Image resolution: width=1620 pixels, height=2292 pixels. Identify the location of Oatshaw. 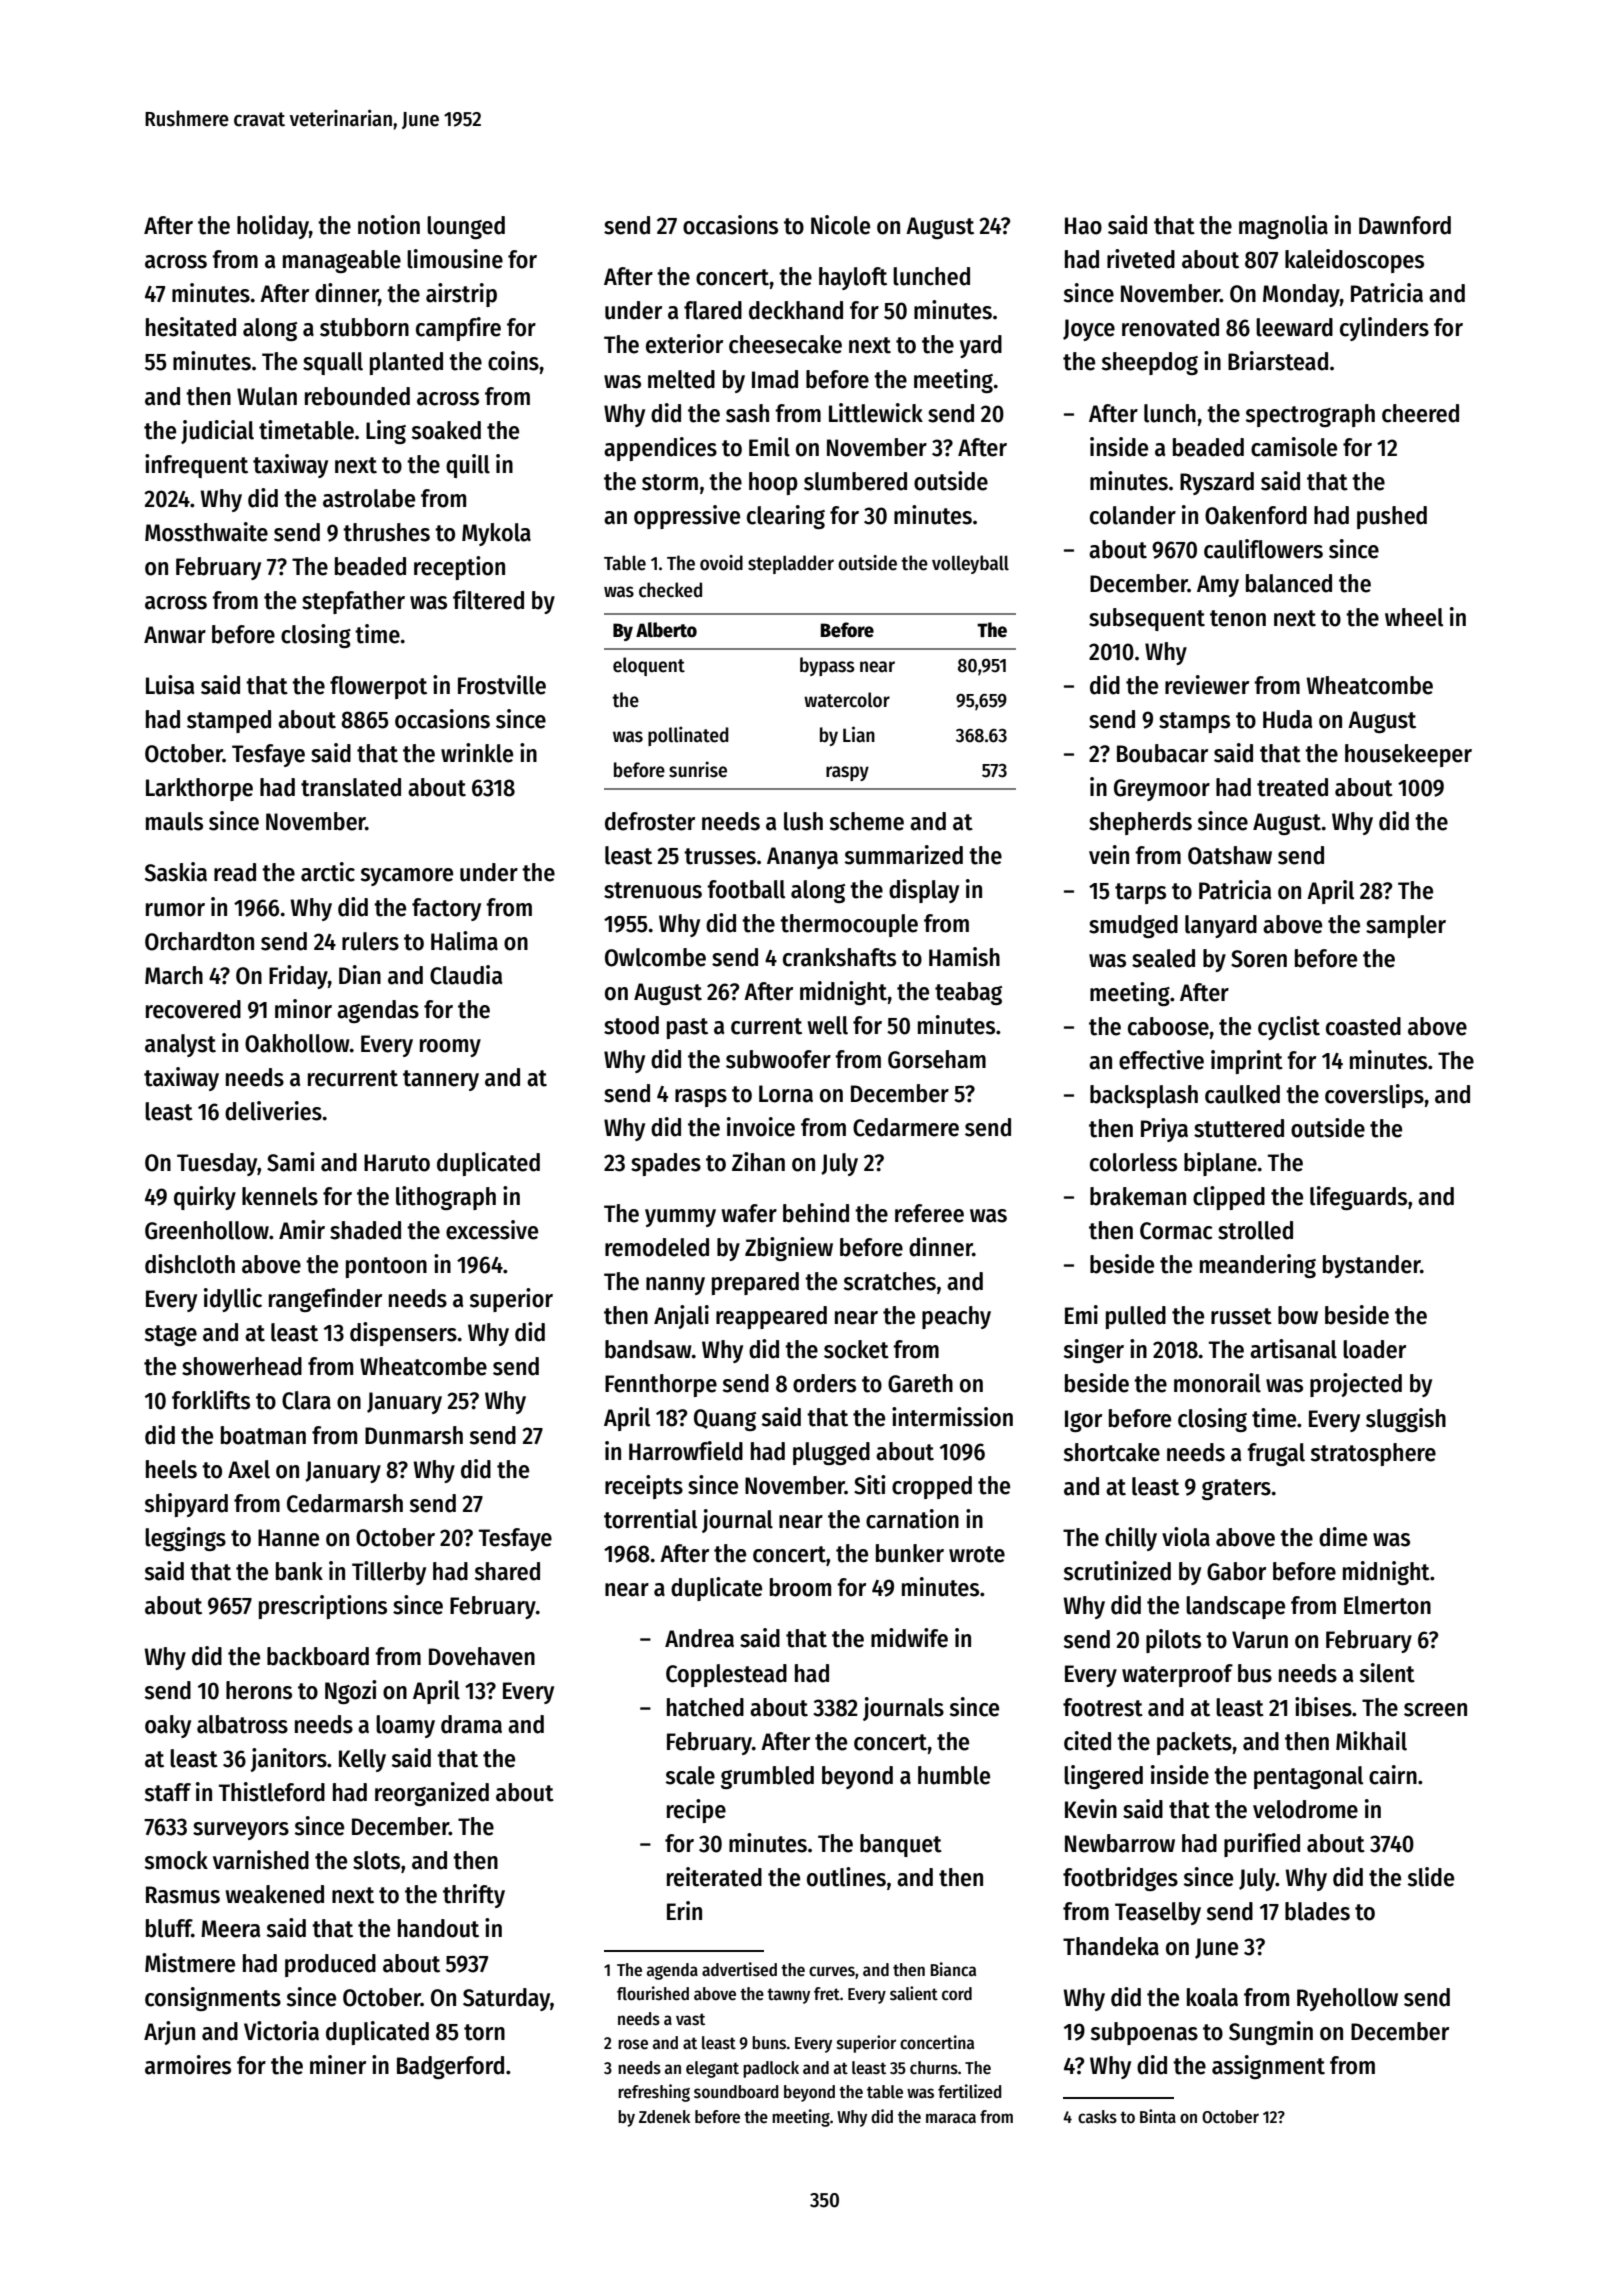
(1230, 855).
